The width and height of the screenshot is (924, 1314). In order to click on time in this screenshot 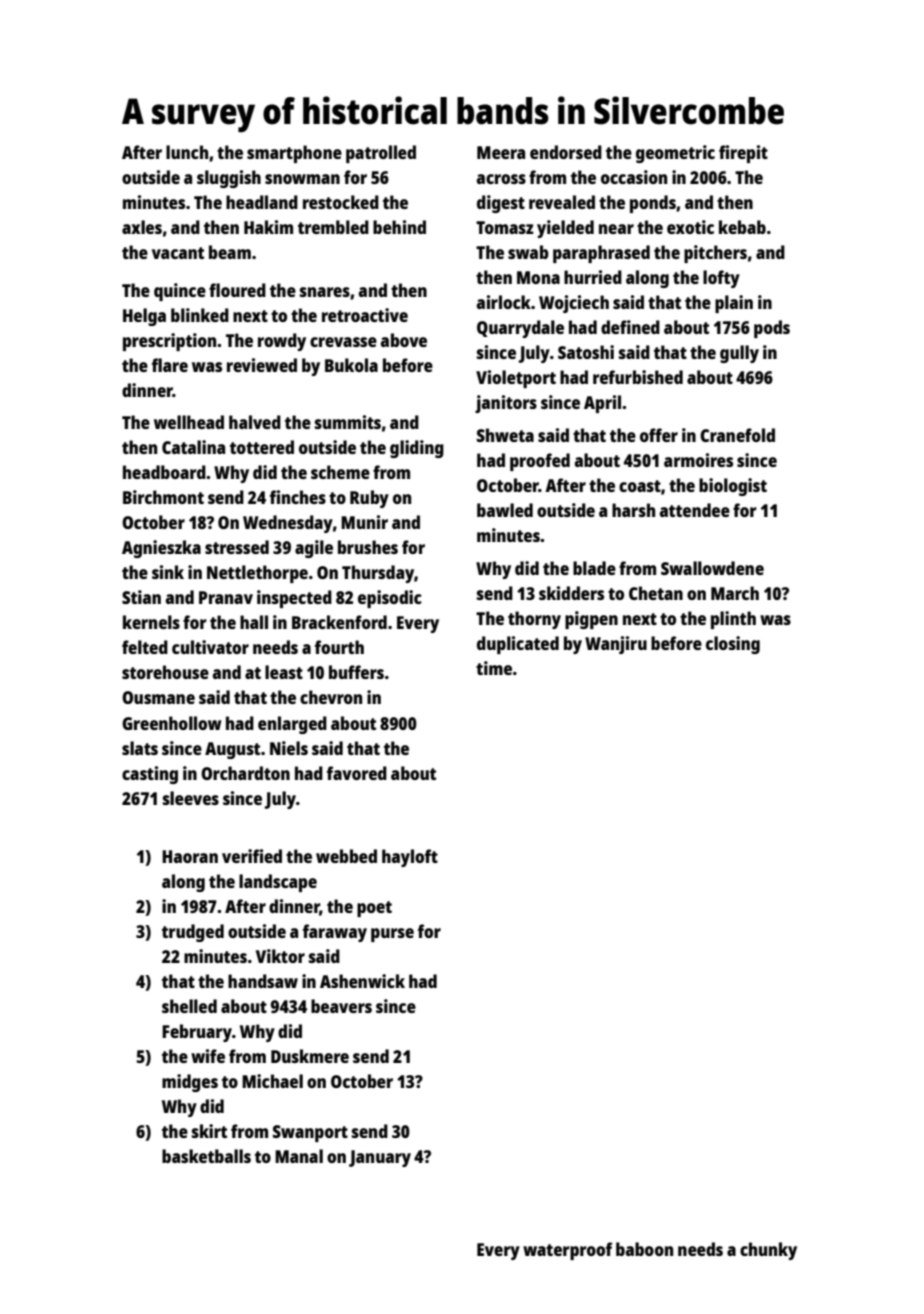, I will do `click(494, 668)`.
